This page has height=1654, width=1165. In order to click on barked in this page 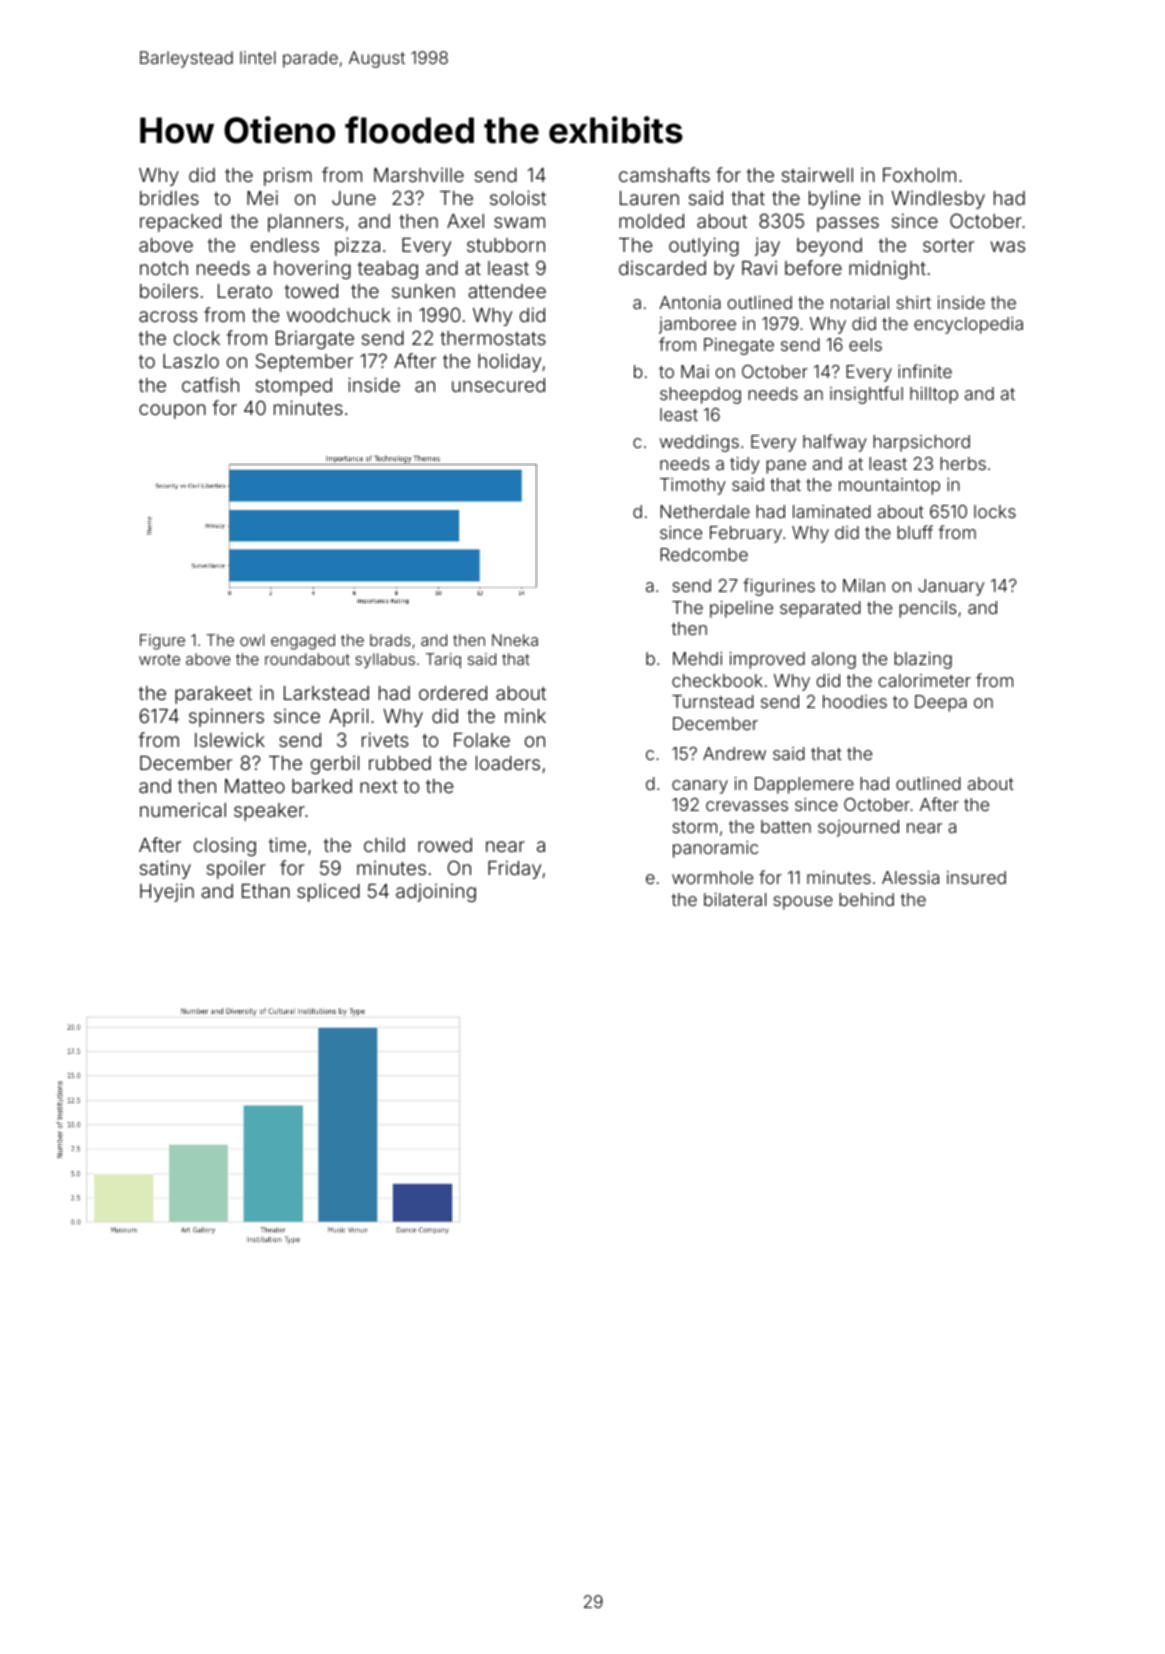, I will do `click(322, 786)`.
